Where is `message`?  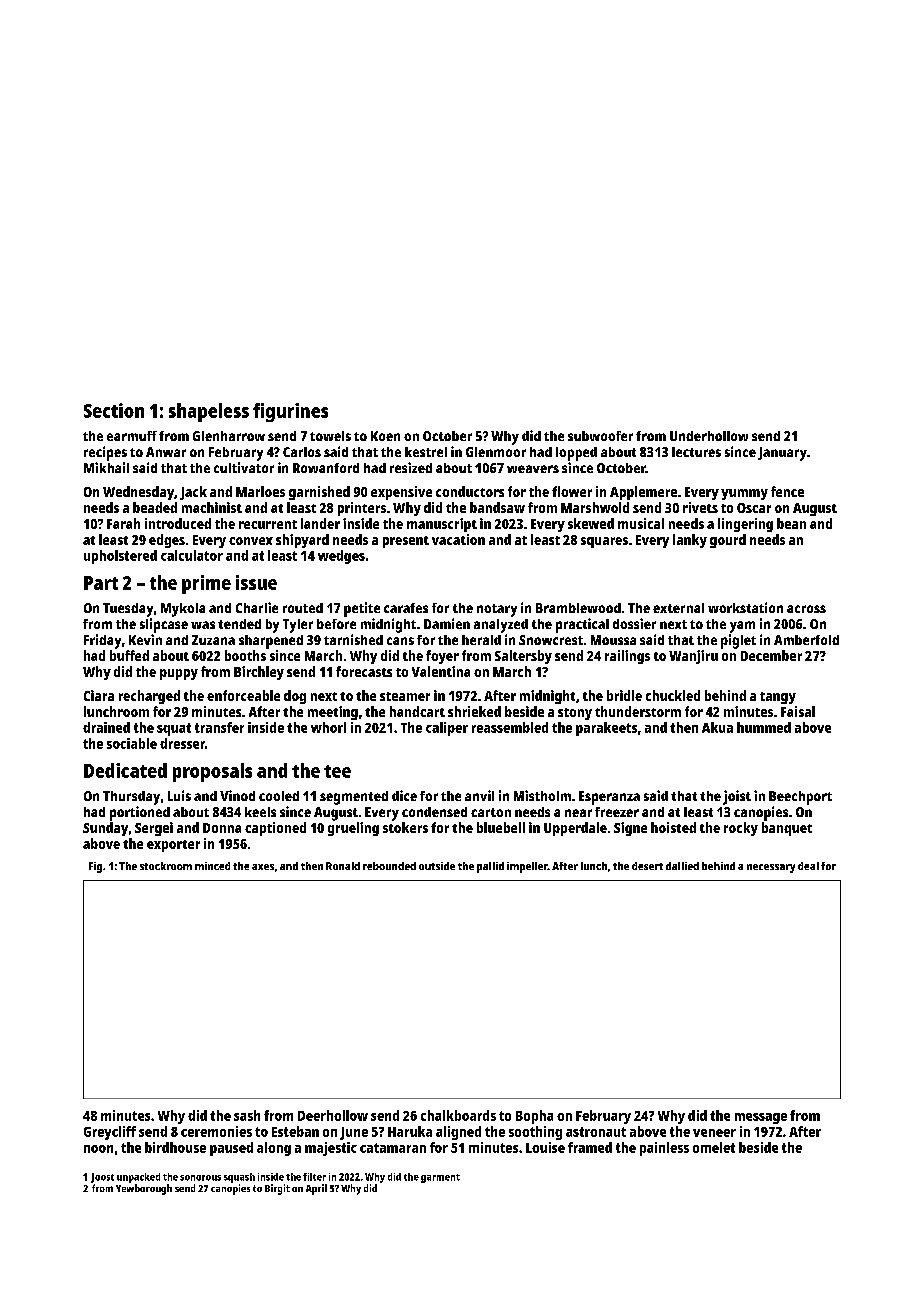
message is located at coordinates (761, 1118).
